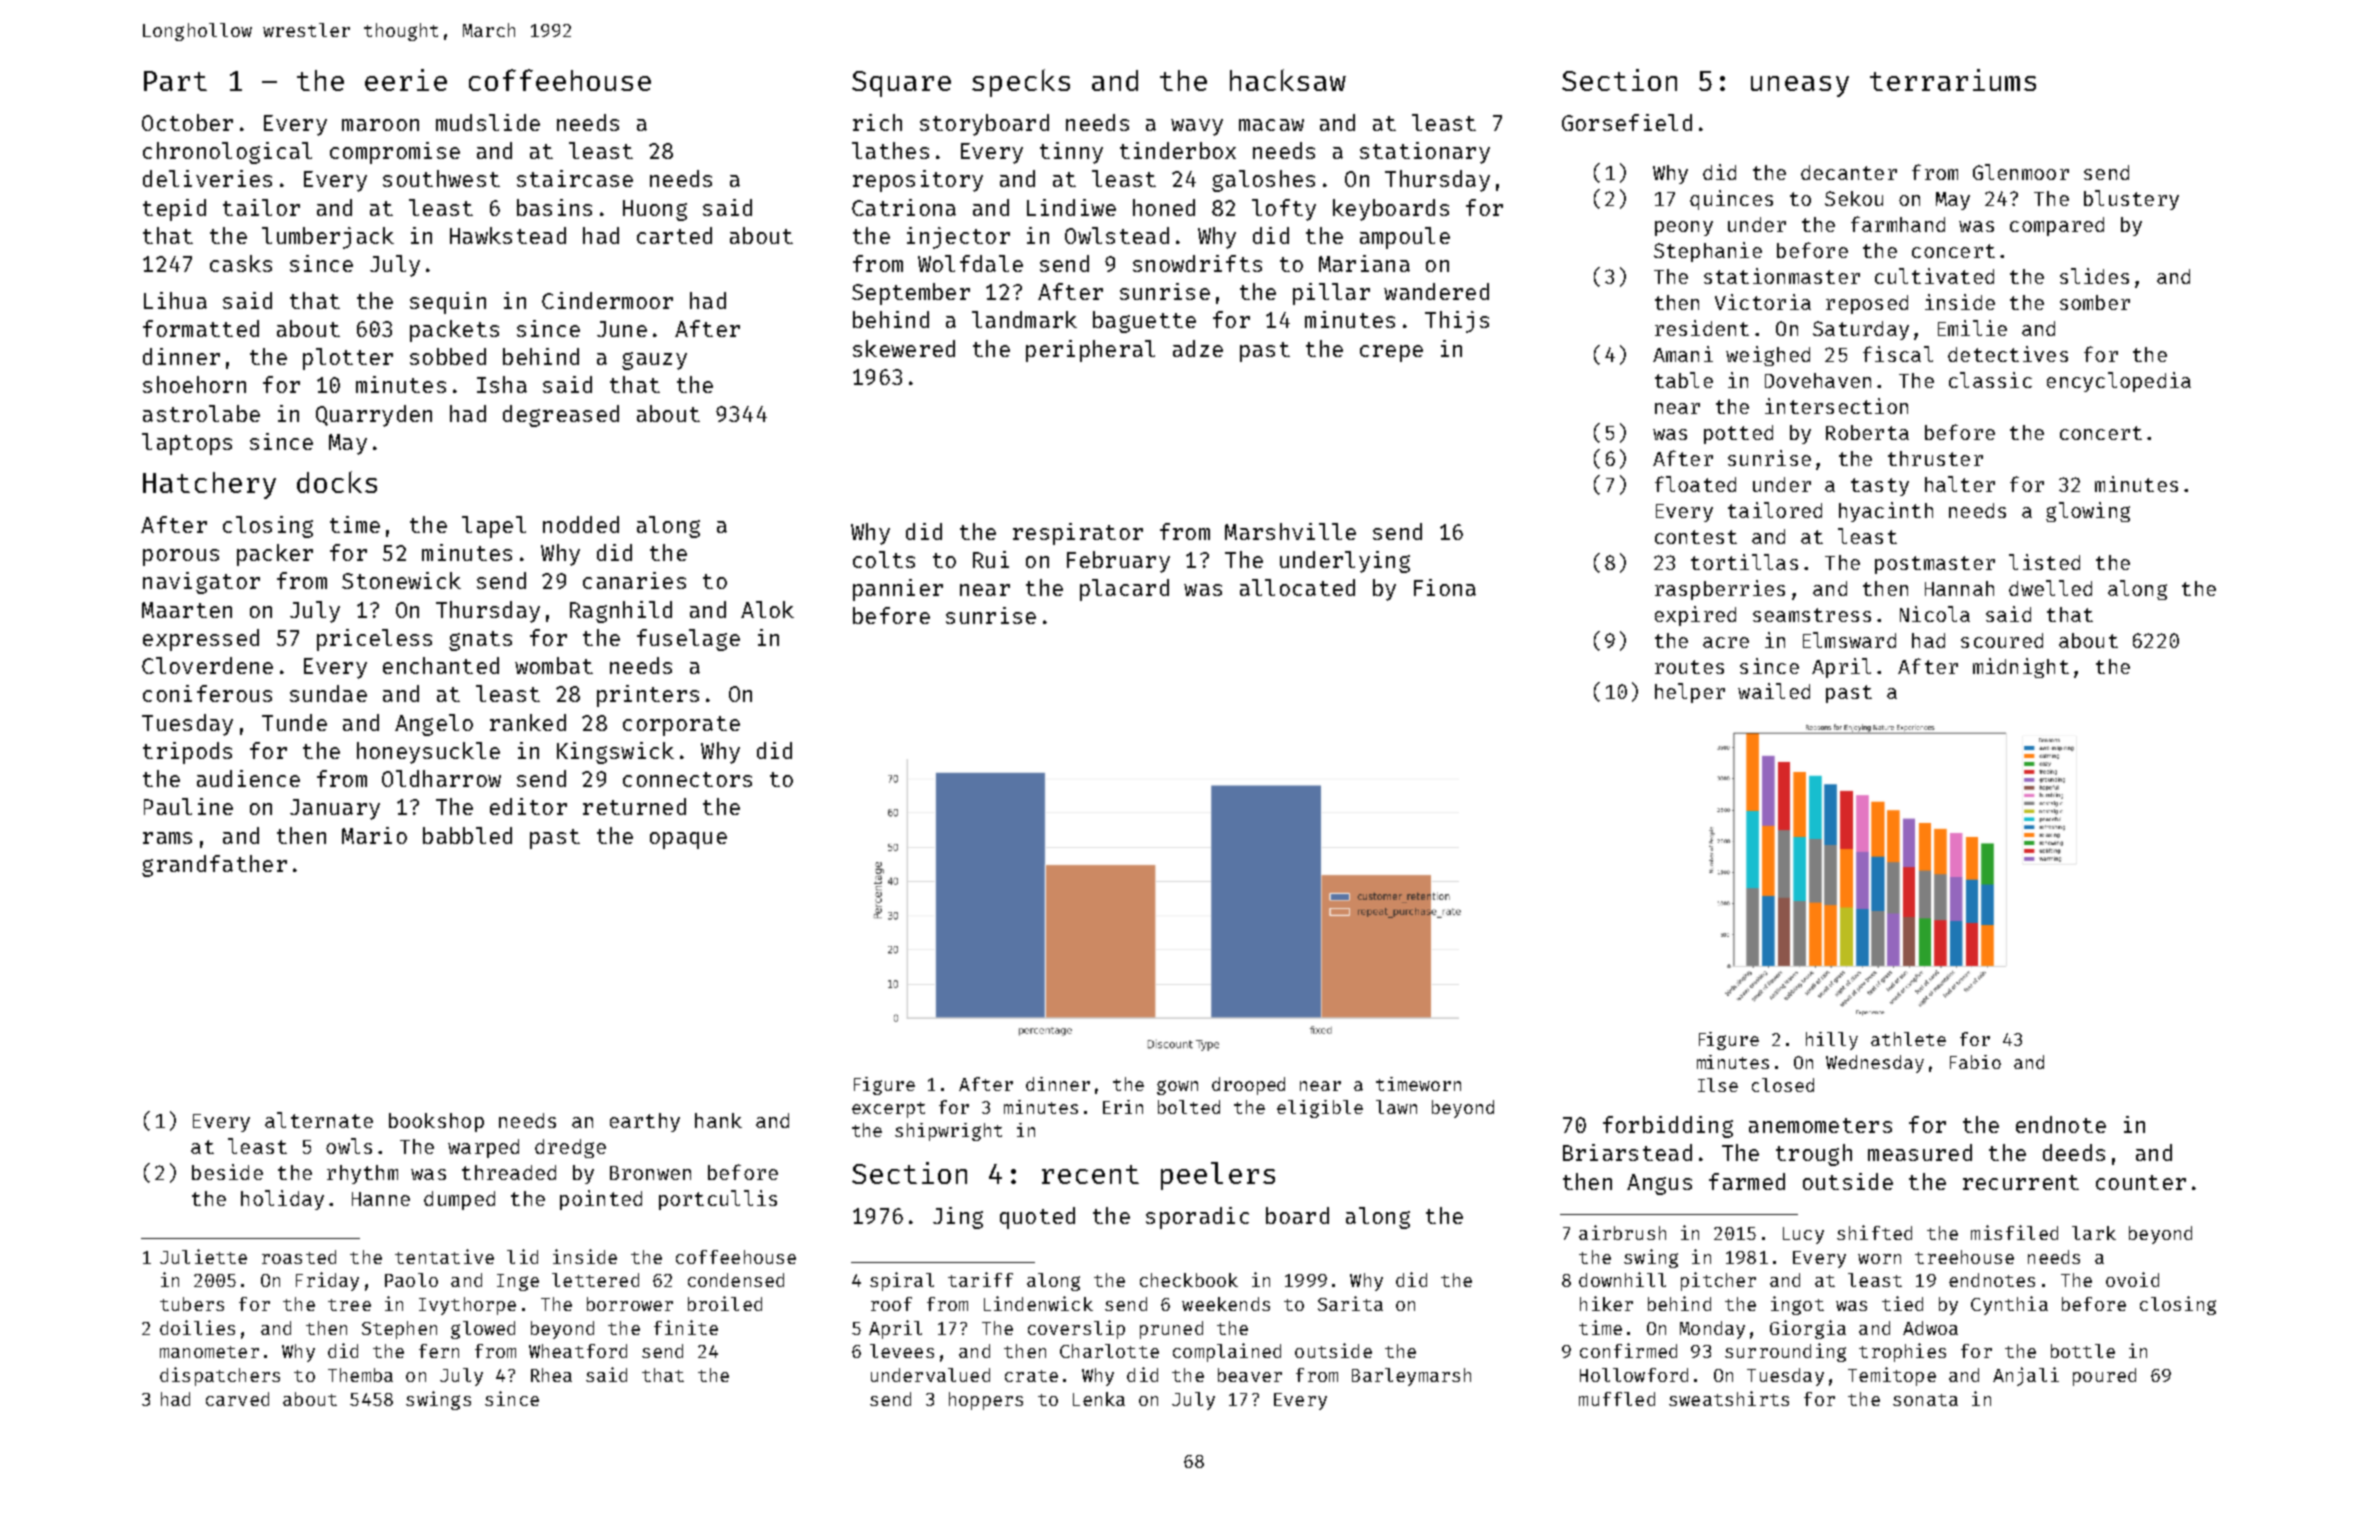 The image size is (2366, 1531). Describe the element at coordinates (1953, 80) in the screenshot. I see `terrariums` at that location.
